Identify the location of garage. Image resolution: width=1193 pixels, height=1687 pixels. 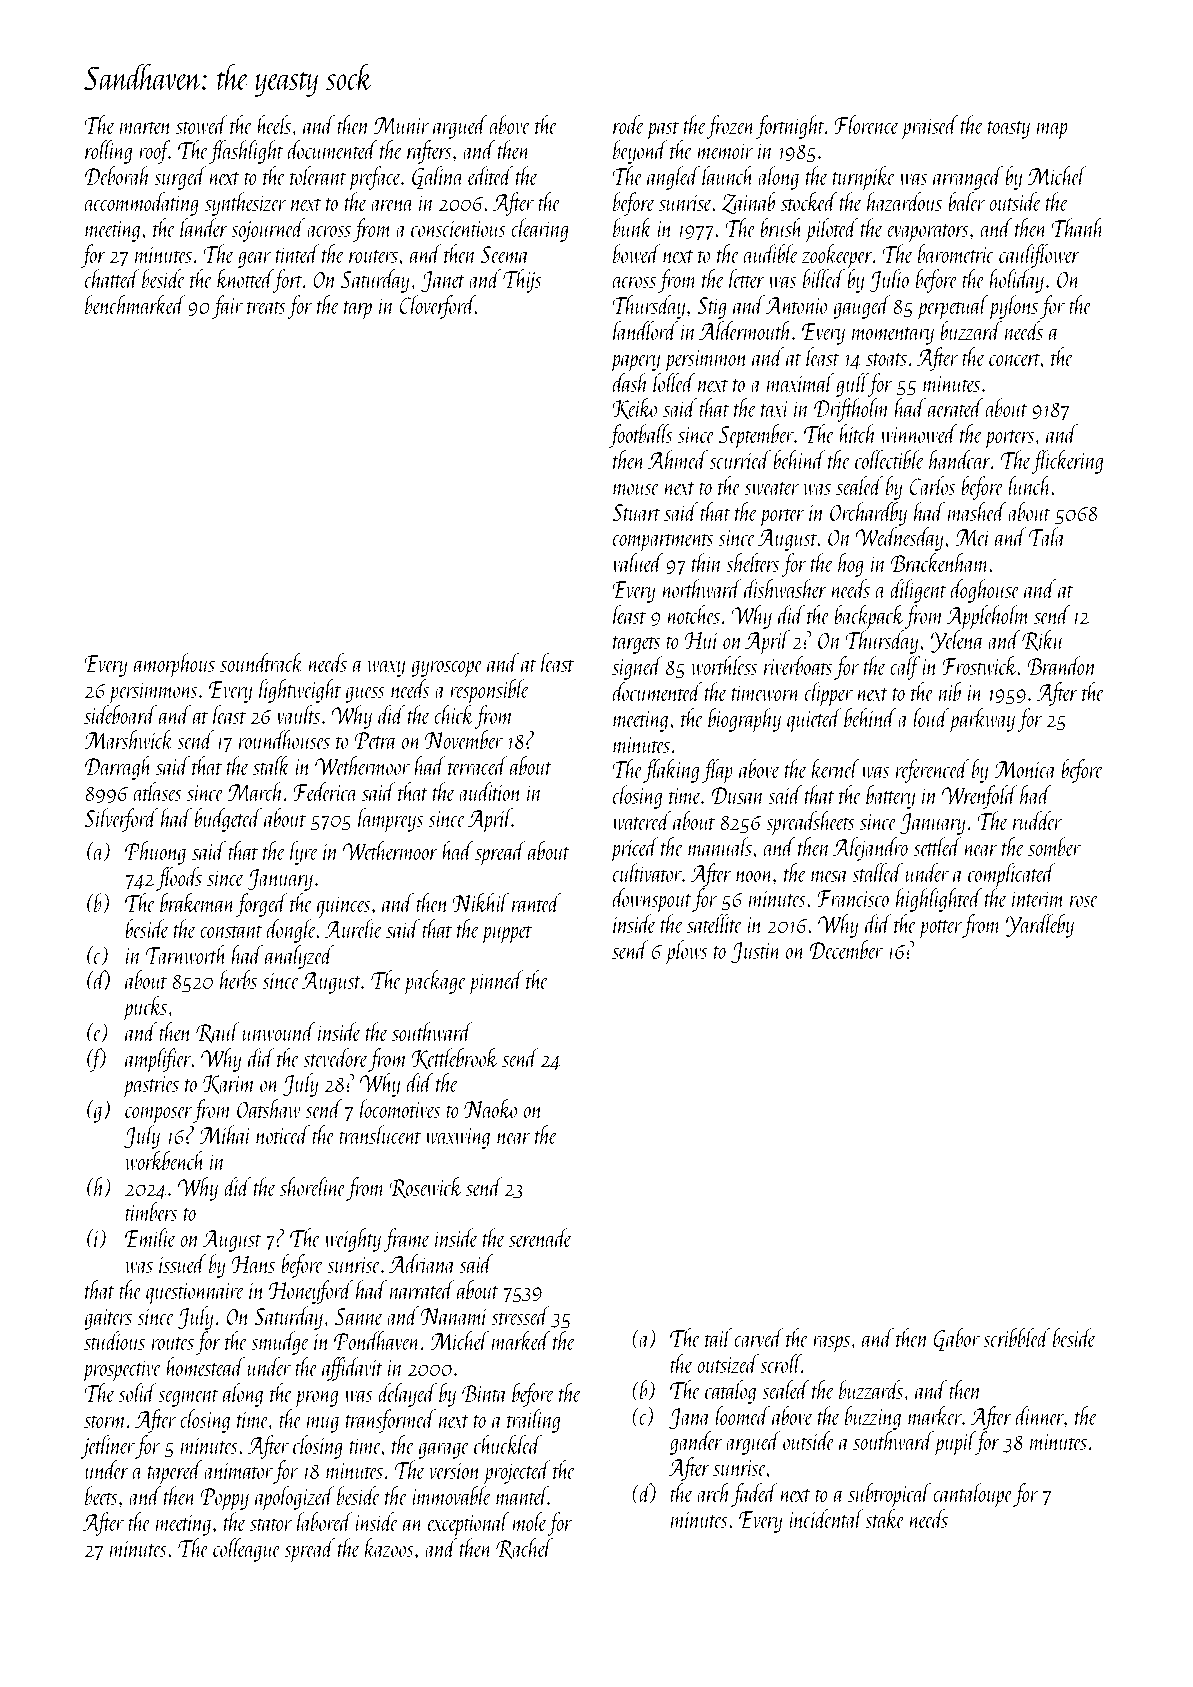
(444, 1450).
